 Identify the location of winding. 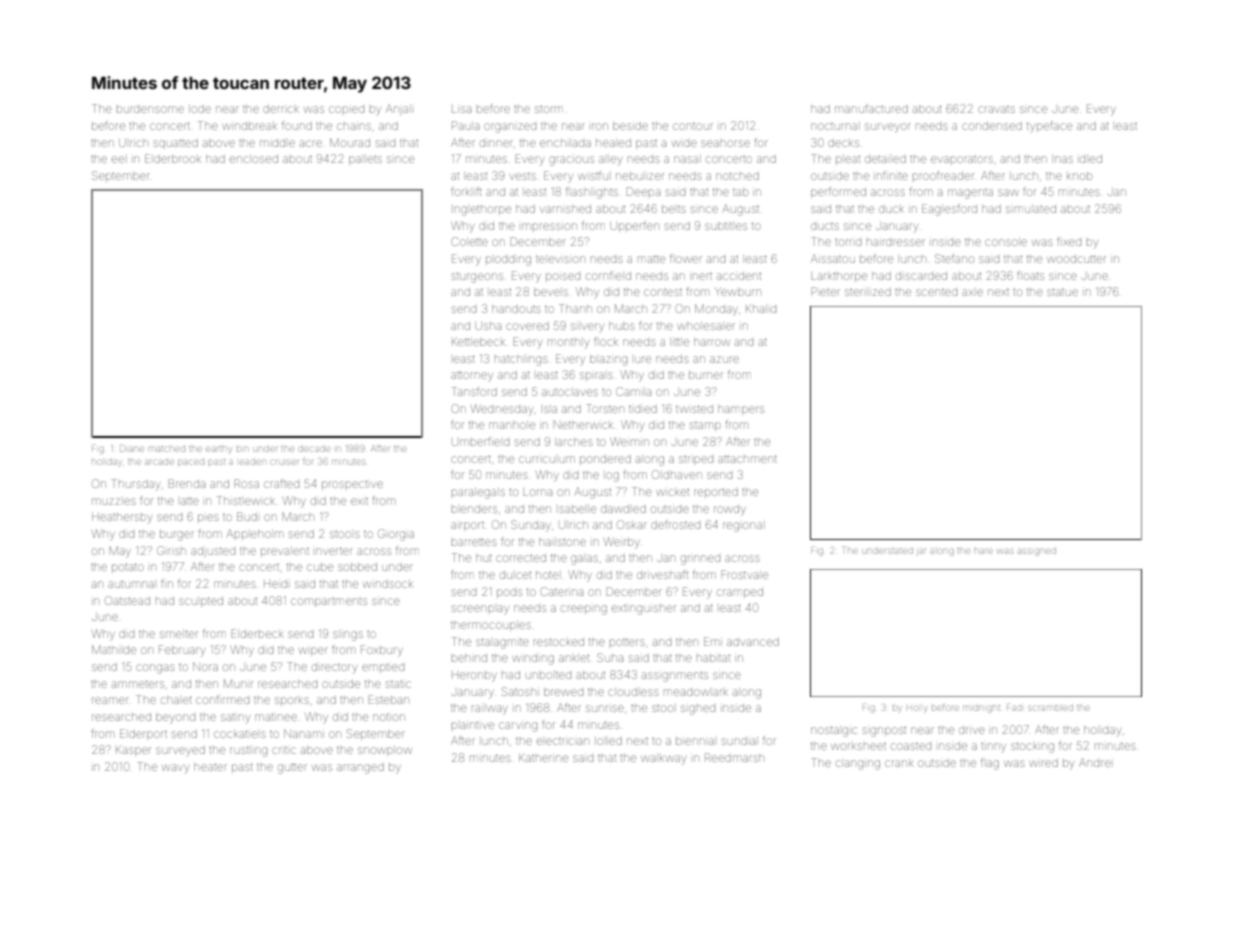
(533, 660).
